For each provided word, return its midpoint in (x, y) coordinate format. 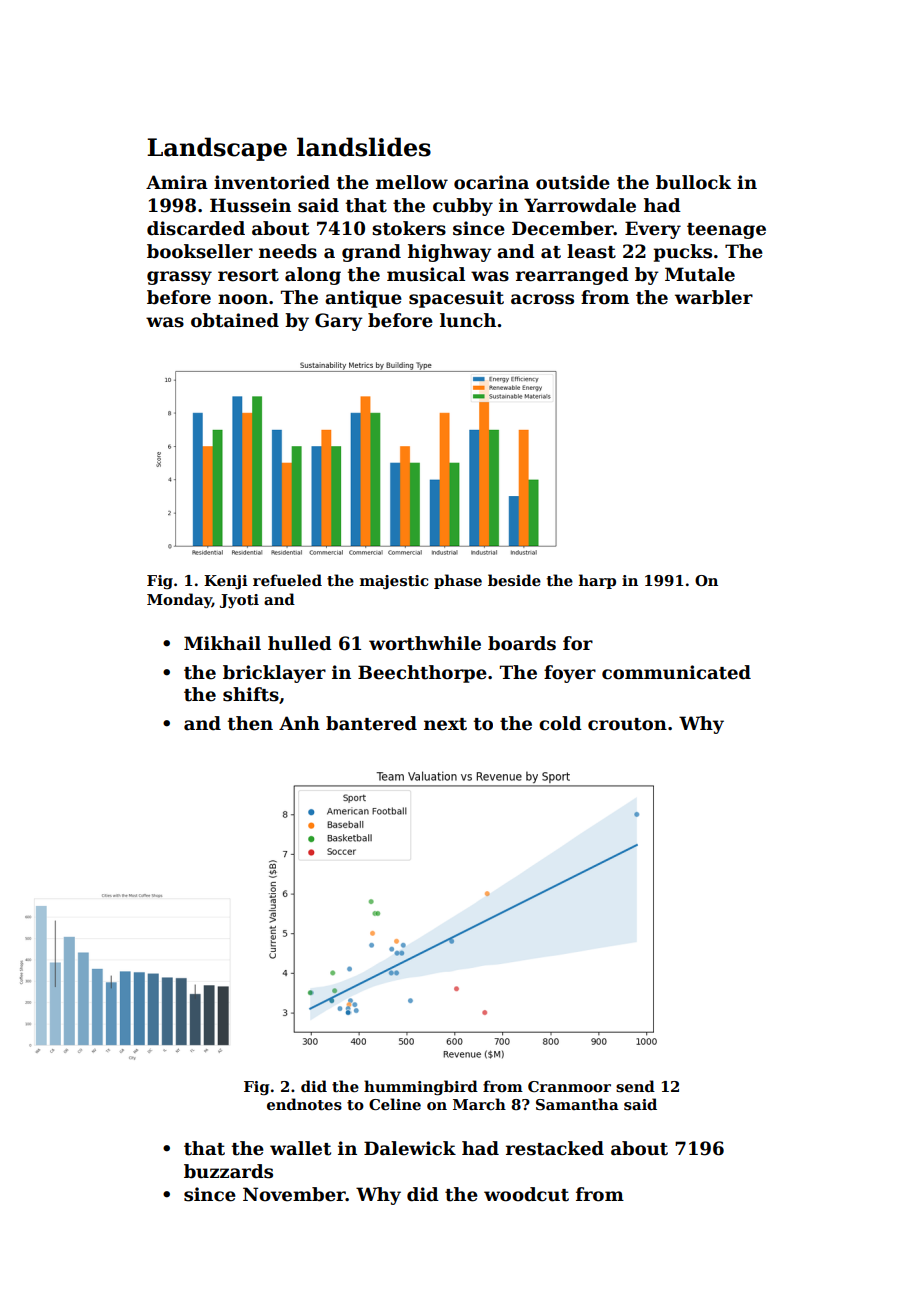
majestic (394, 582)
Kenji (226, 582)
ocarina (491, 182)
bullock (693, 182)
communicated (676, 672)
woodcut (526, 1194)
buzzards (228, 1171)
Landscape (217, 149)
